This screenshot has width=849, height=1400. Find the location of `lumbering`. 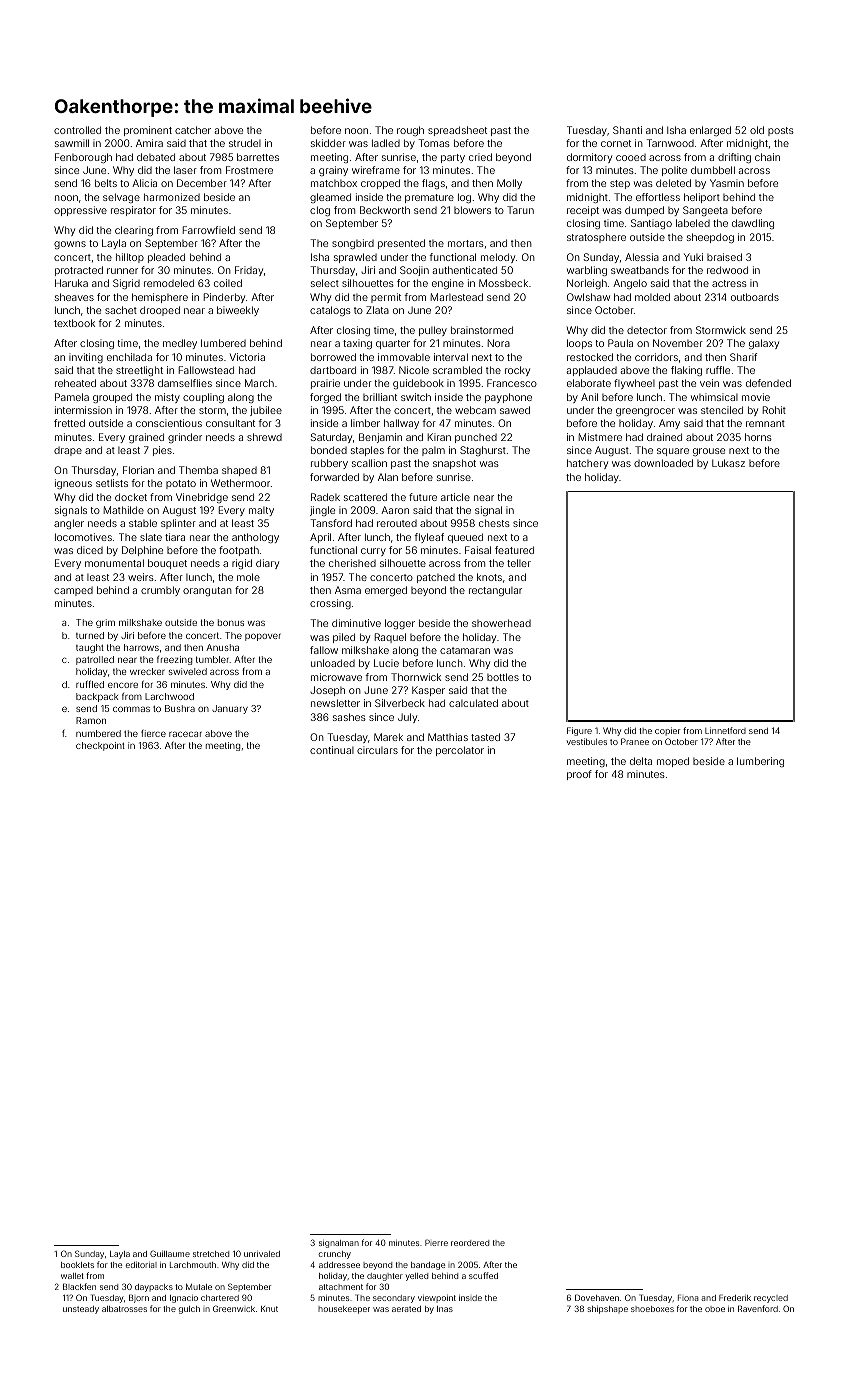

lumbering is located at coordinates (760, 762).
